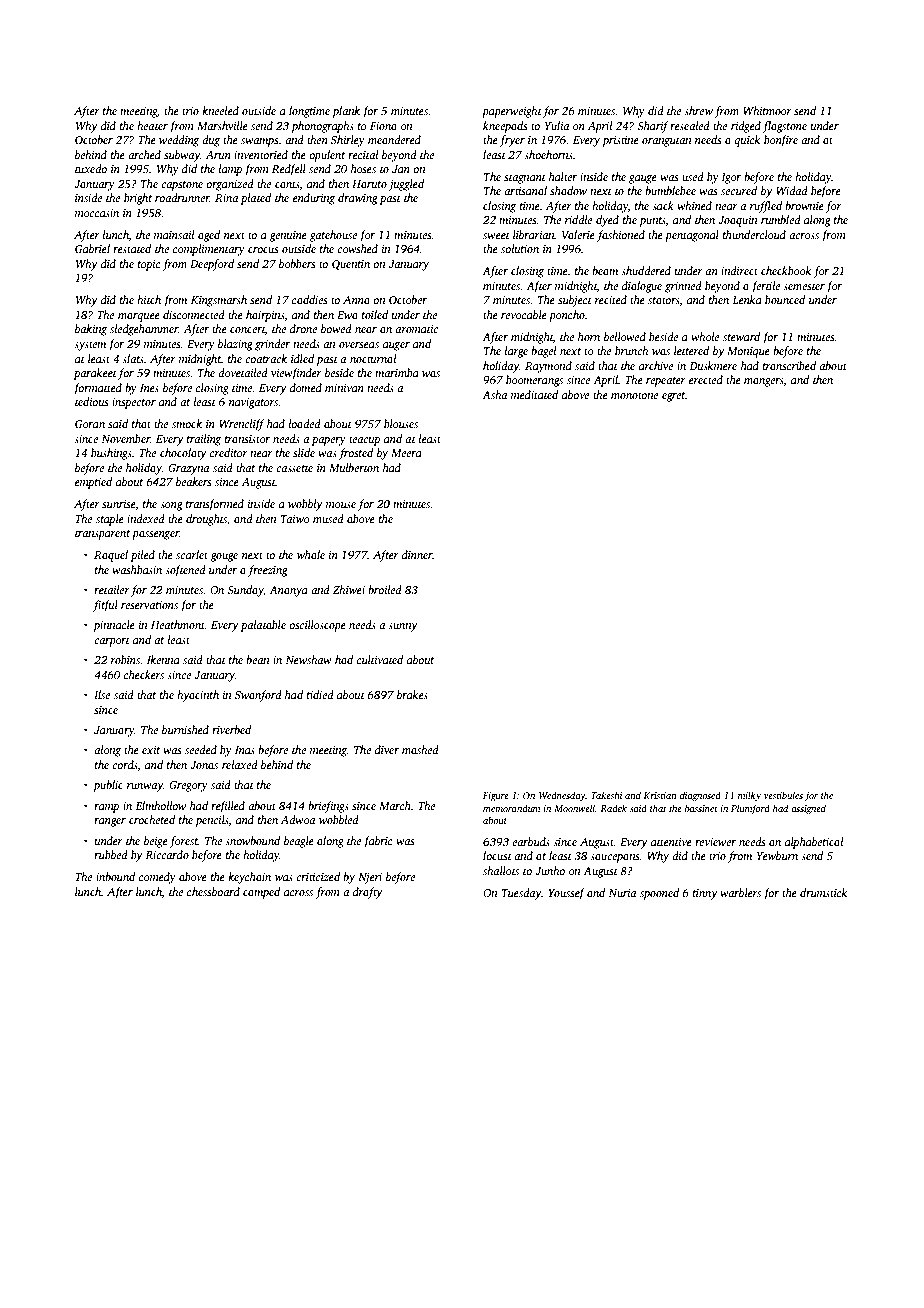 The width and height of the screenshot is (924, 1308). Describe the element at coordinates (767, 110) in the screenshot. I see `Whitmoor` at that location.
